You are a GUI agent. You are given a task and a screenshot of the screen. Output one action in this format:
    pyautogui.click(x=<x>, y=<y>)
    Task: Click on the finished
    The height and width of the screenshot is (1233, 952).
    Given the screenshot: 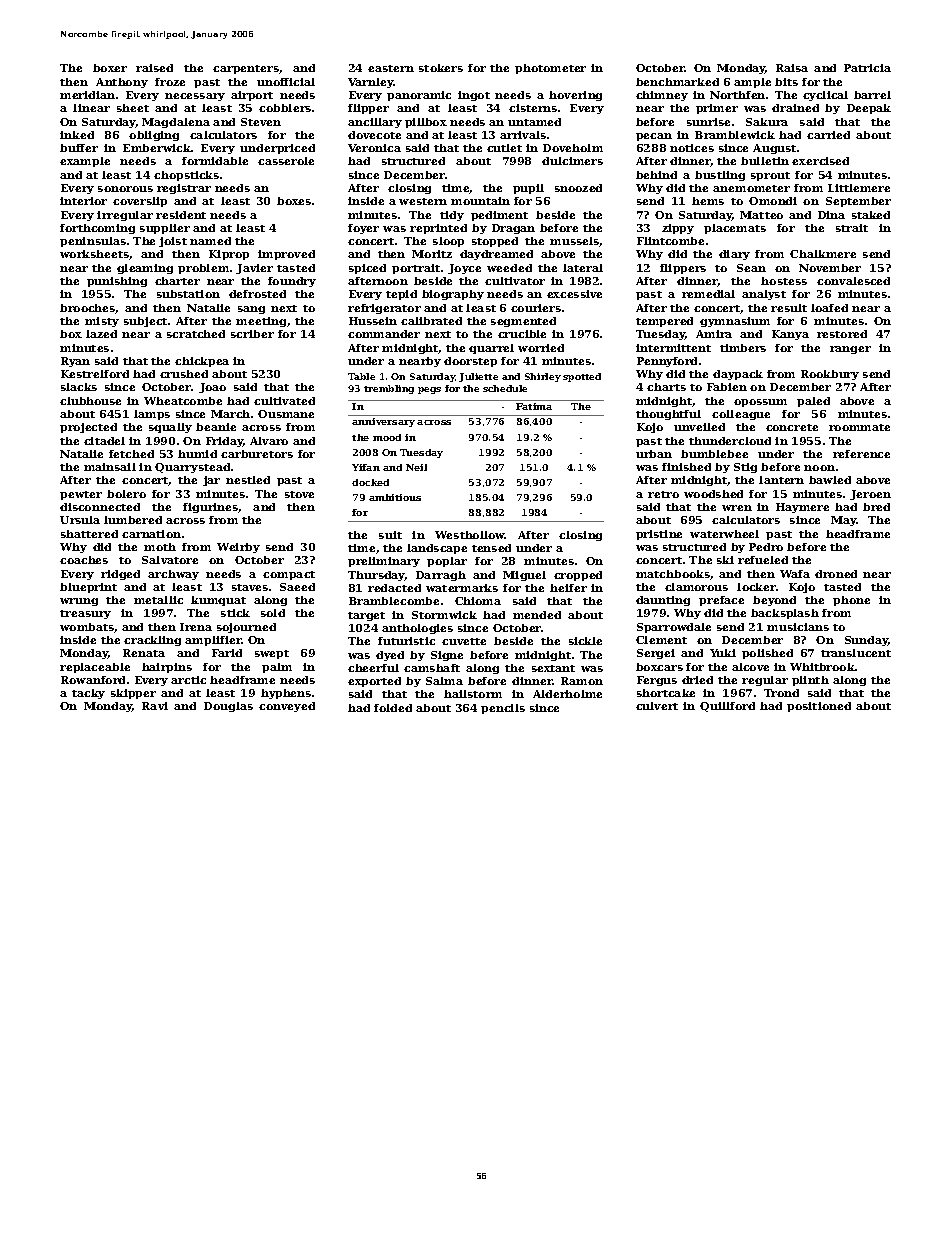 What is the action you would take?
    pyautogui.click(x=686, y=467)
